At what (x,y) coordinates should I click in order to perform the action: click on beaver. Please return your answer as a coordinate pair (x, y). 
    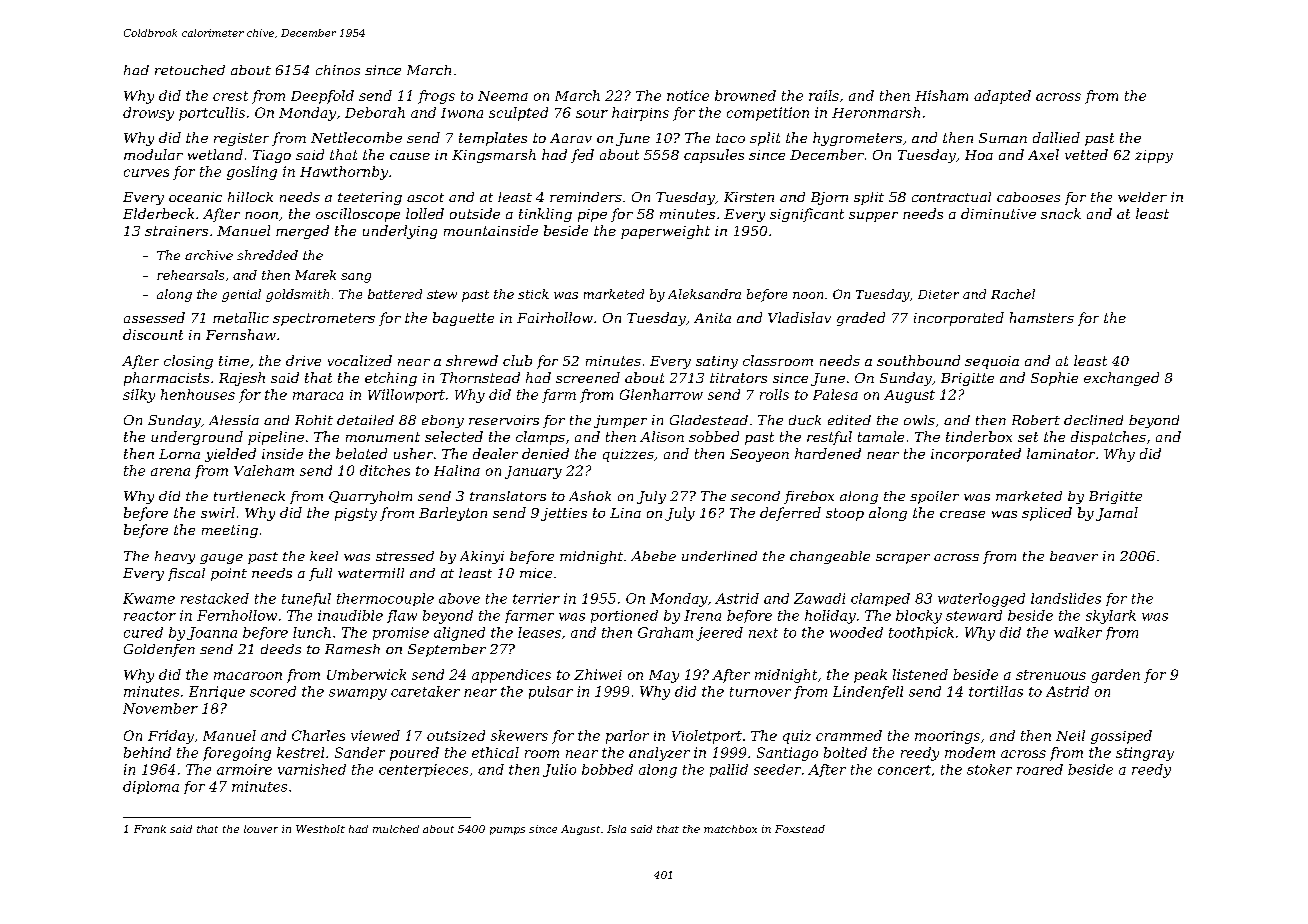
    Looking at the image, I should click on (1074, 556).
